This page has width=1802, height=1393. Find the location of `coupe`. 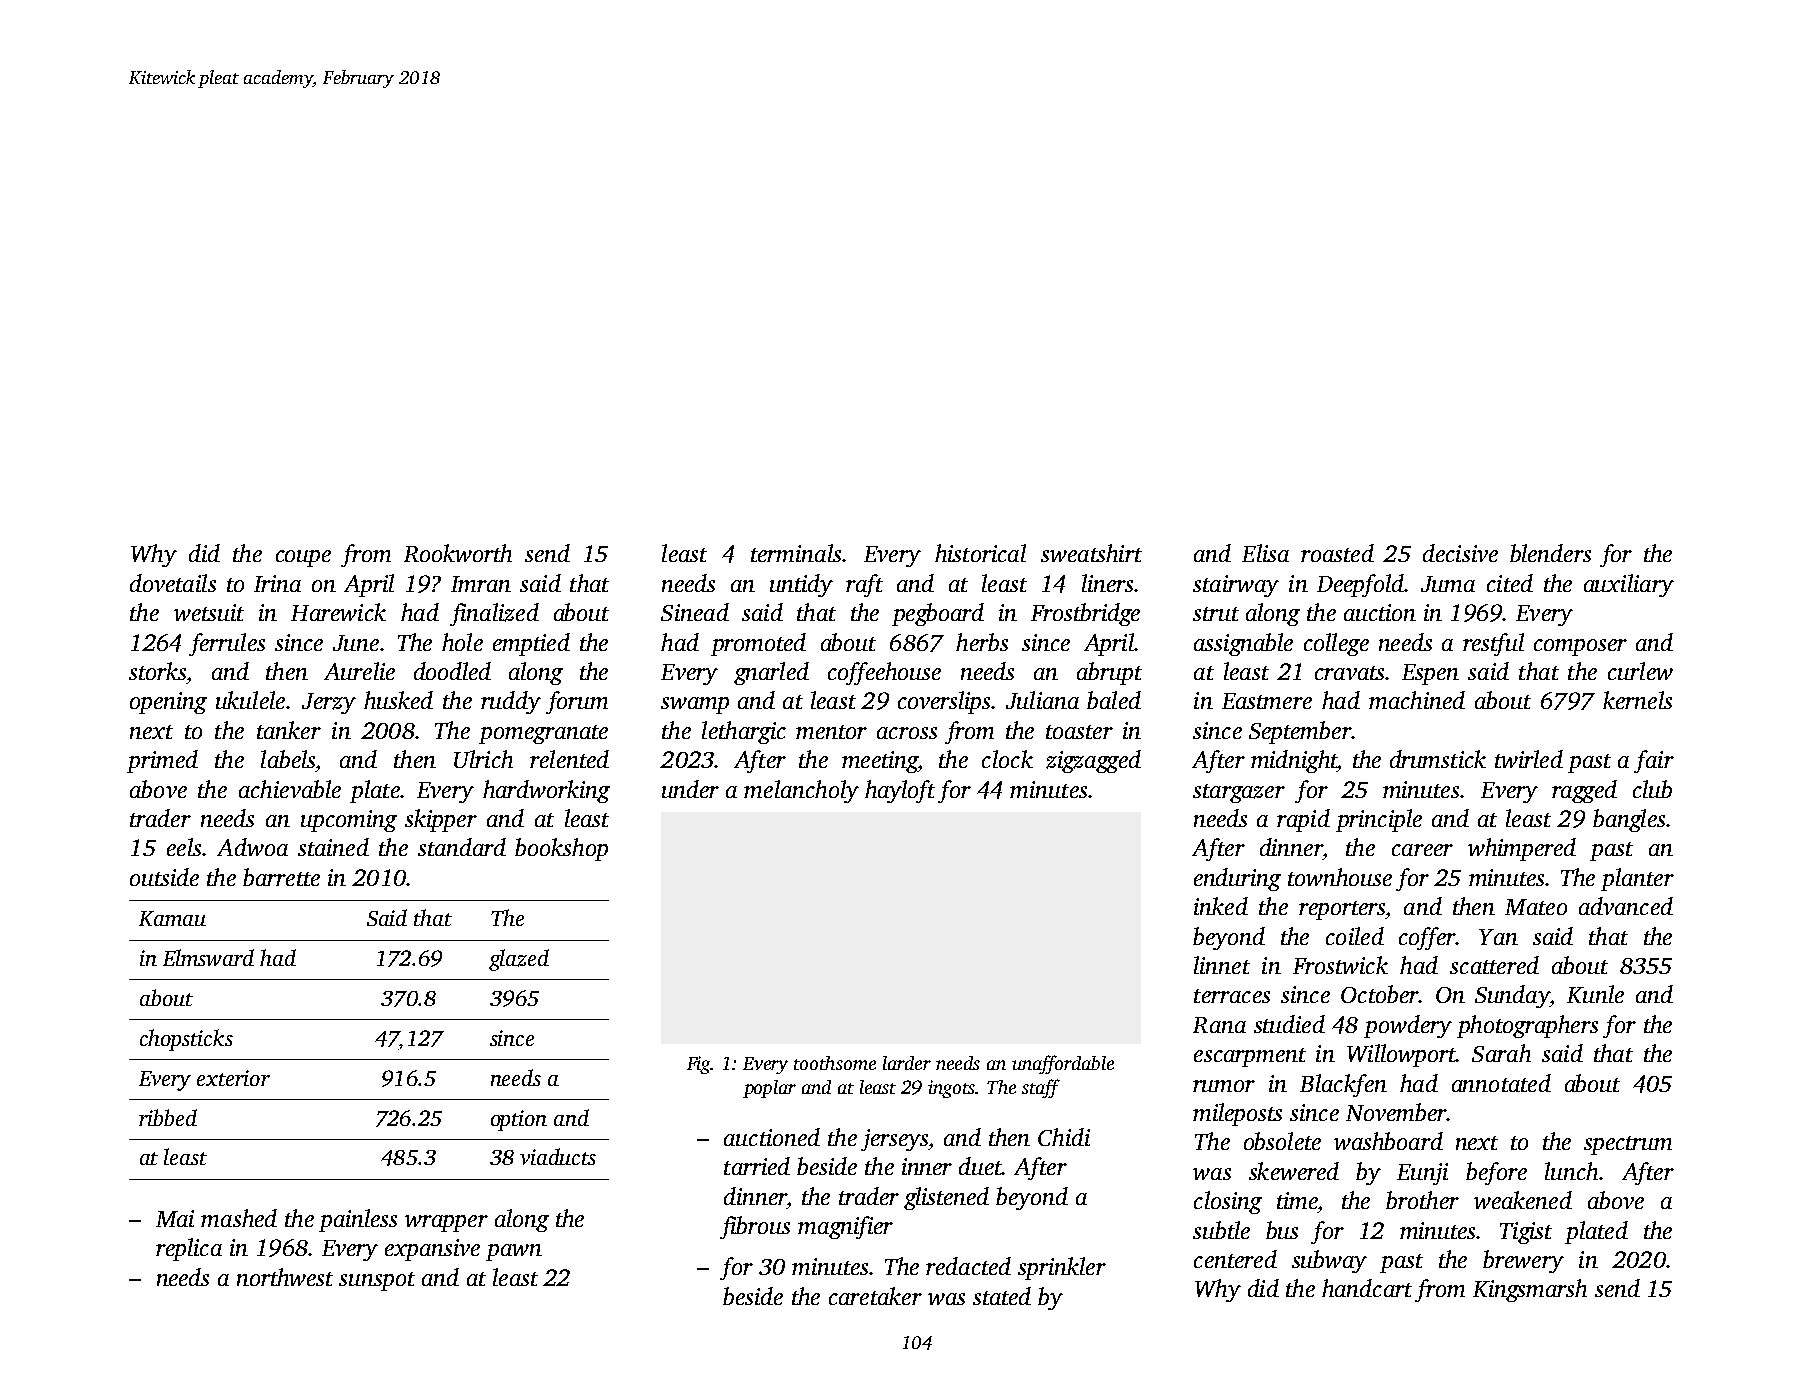

coupe is located at coordinates (303, 558).
